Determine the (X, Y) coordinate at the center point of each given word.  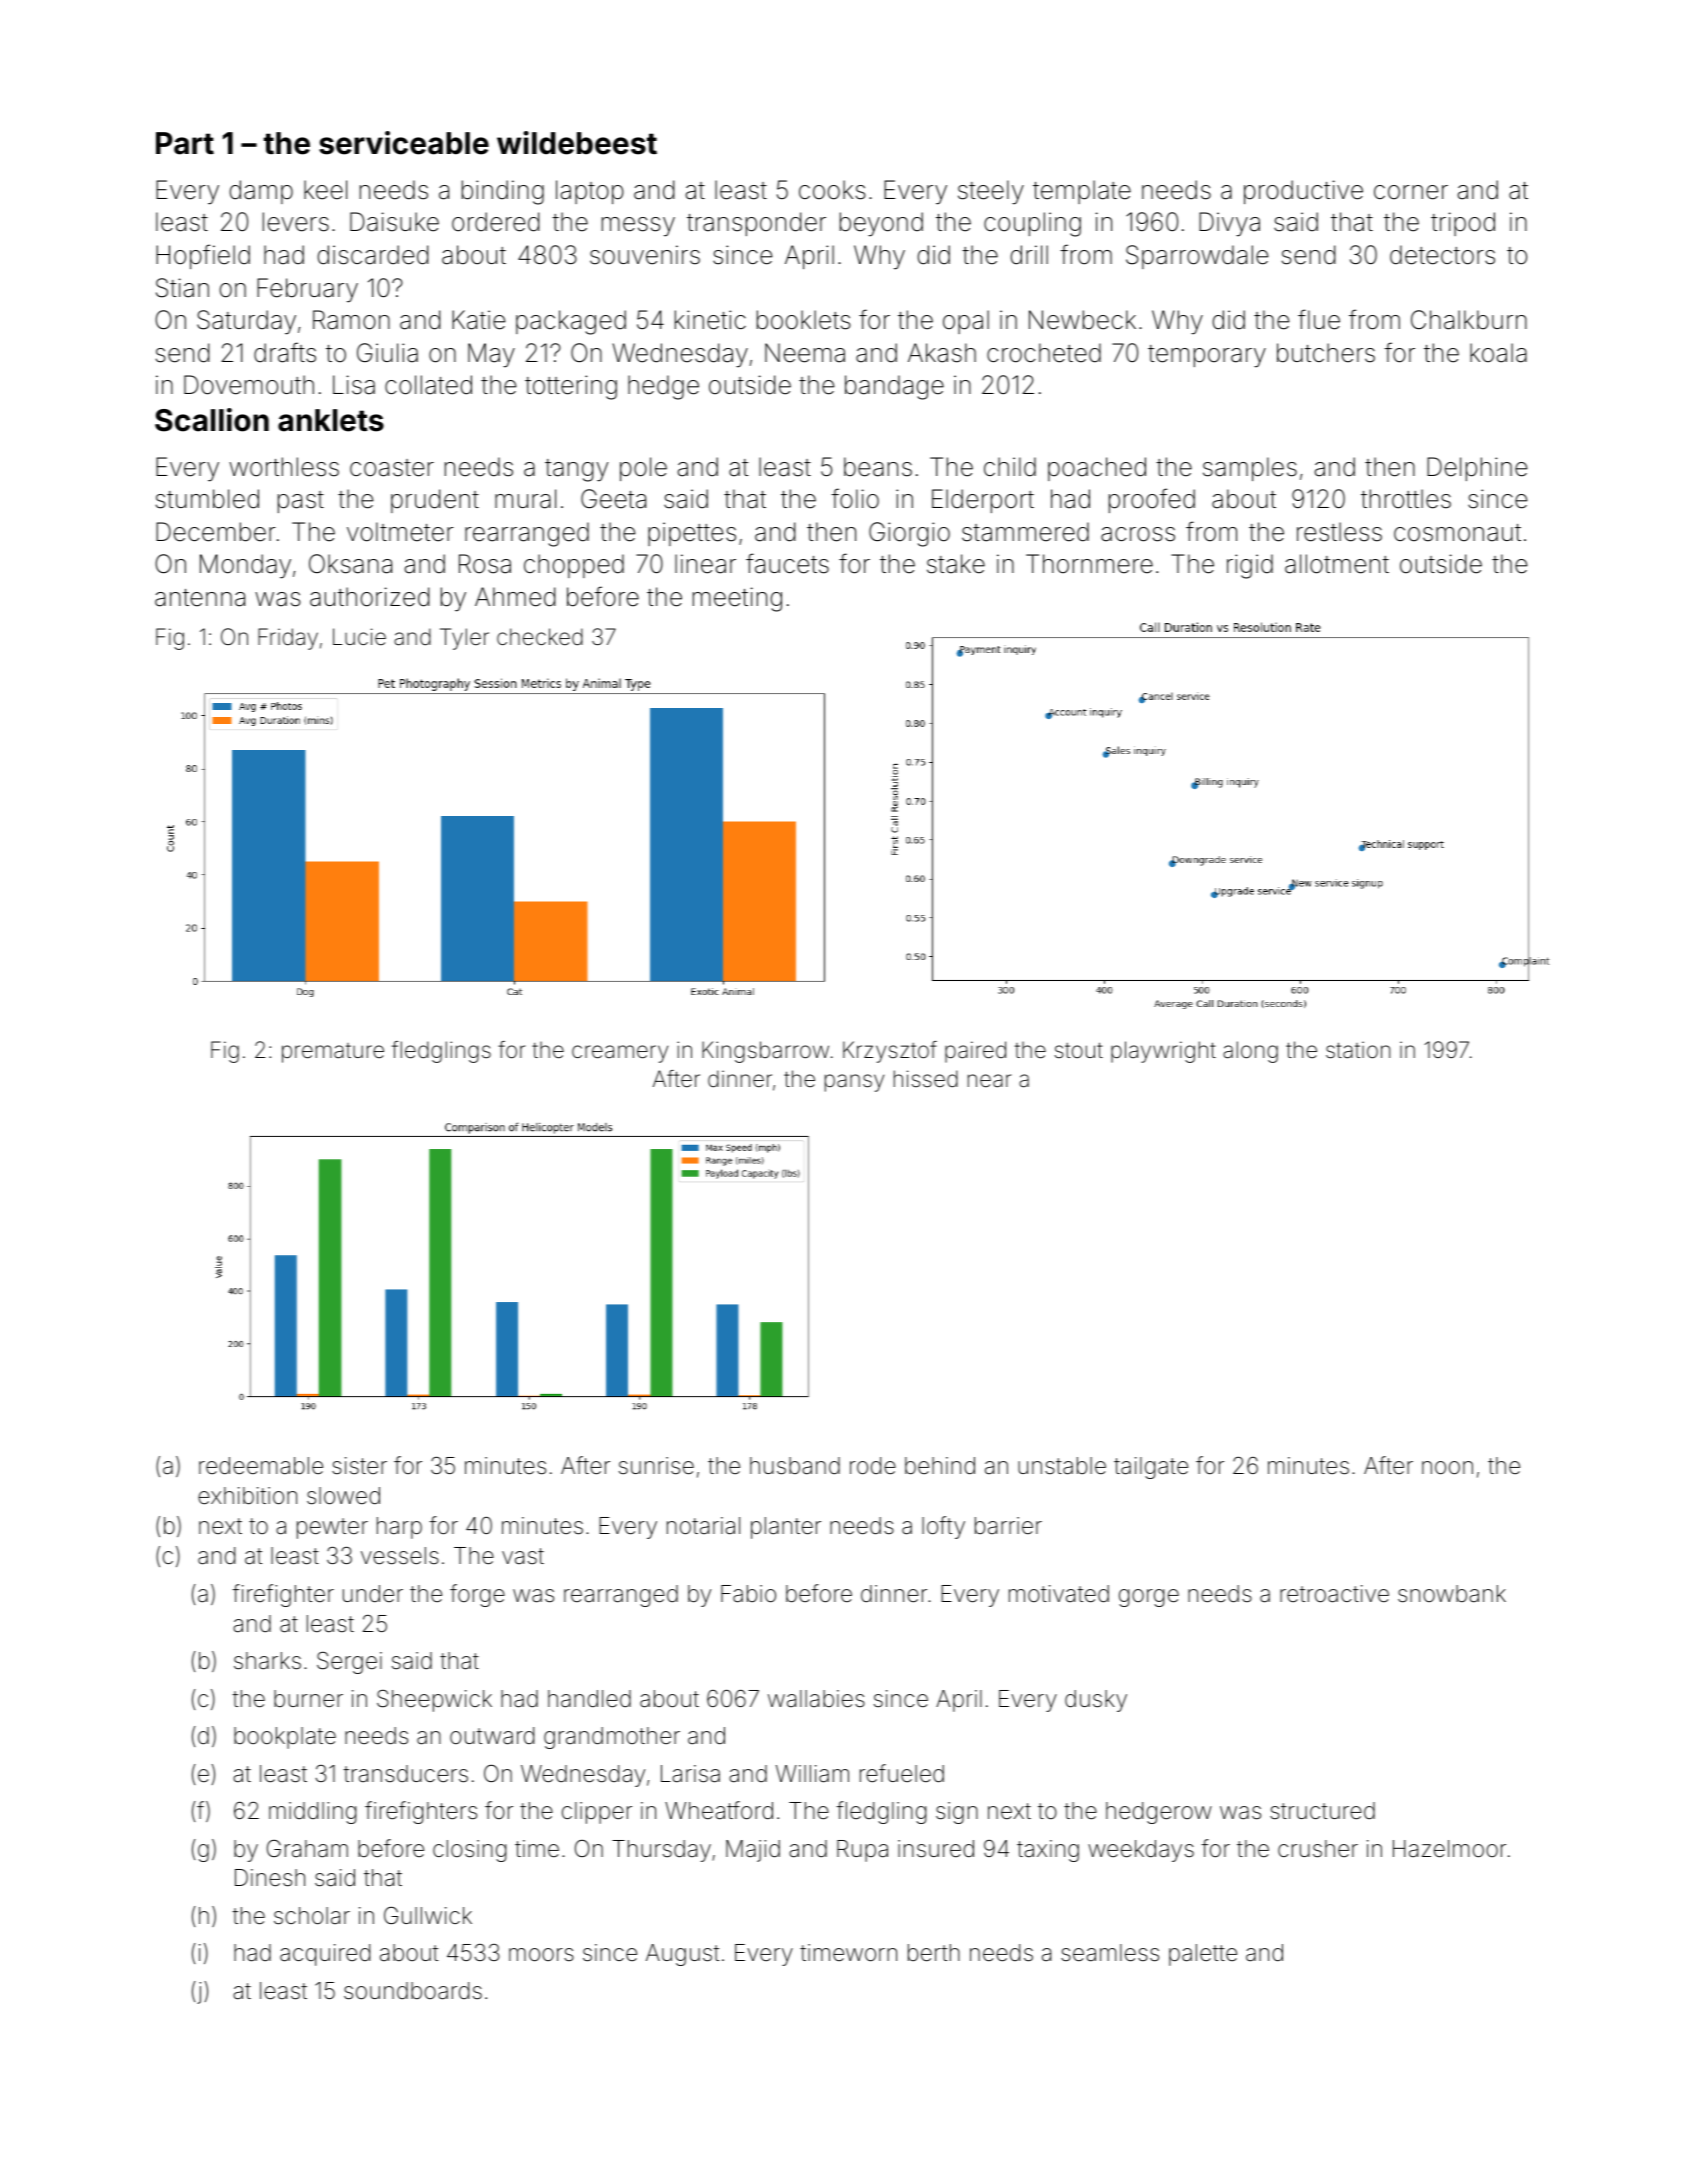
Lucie (359, 636)
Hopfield (203, 256)
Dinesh (270, 1878)
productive (1303, 192)
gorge (1149, 1598)
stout (1079, 1050)
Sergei (349, 1663)
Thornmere (1089, 564)
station (1358, 1050)
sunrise (656, 1466)
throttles (1406, 499)
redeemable (261, 1466)
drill (1029, 255)
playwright (1163, 1052)
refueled (902, 1773)
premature (333, 1053)
